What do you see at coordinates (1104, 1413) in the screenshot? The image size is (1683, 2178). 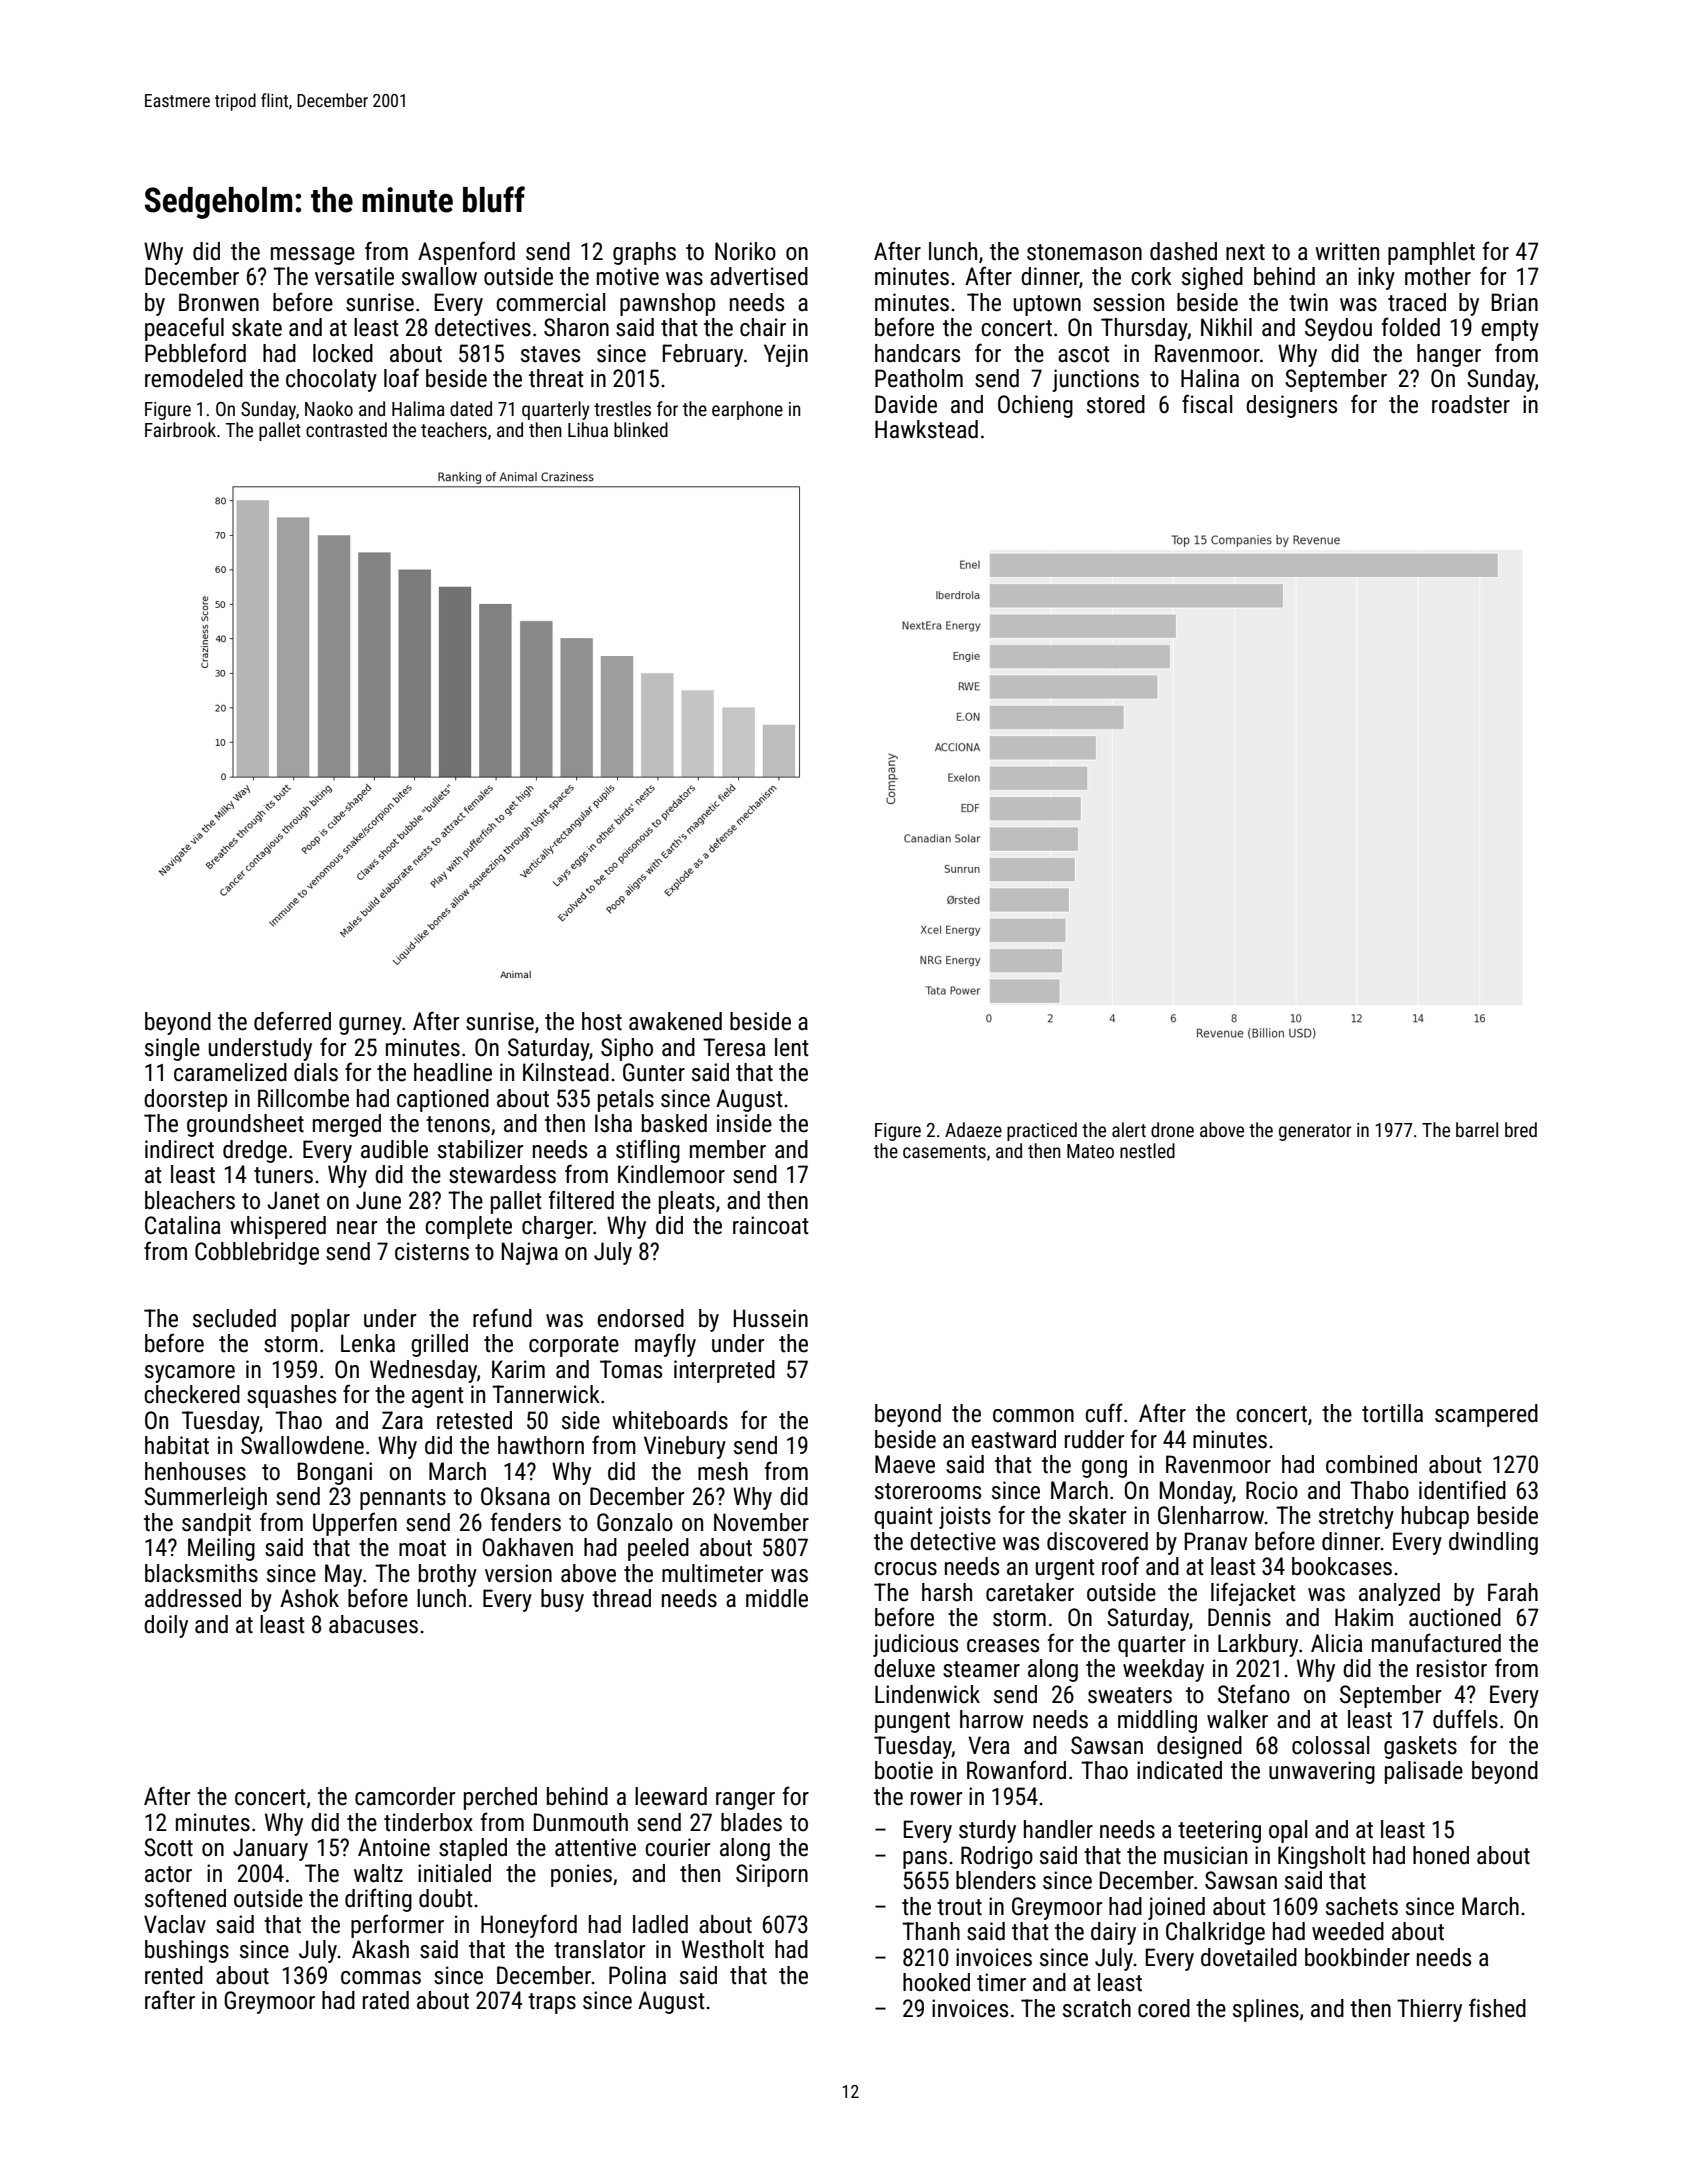 I see `cuff` at bounding box center [1104, 1413].
